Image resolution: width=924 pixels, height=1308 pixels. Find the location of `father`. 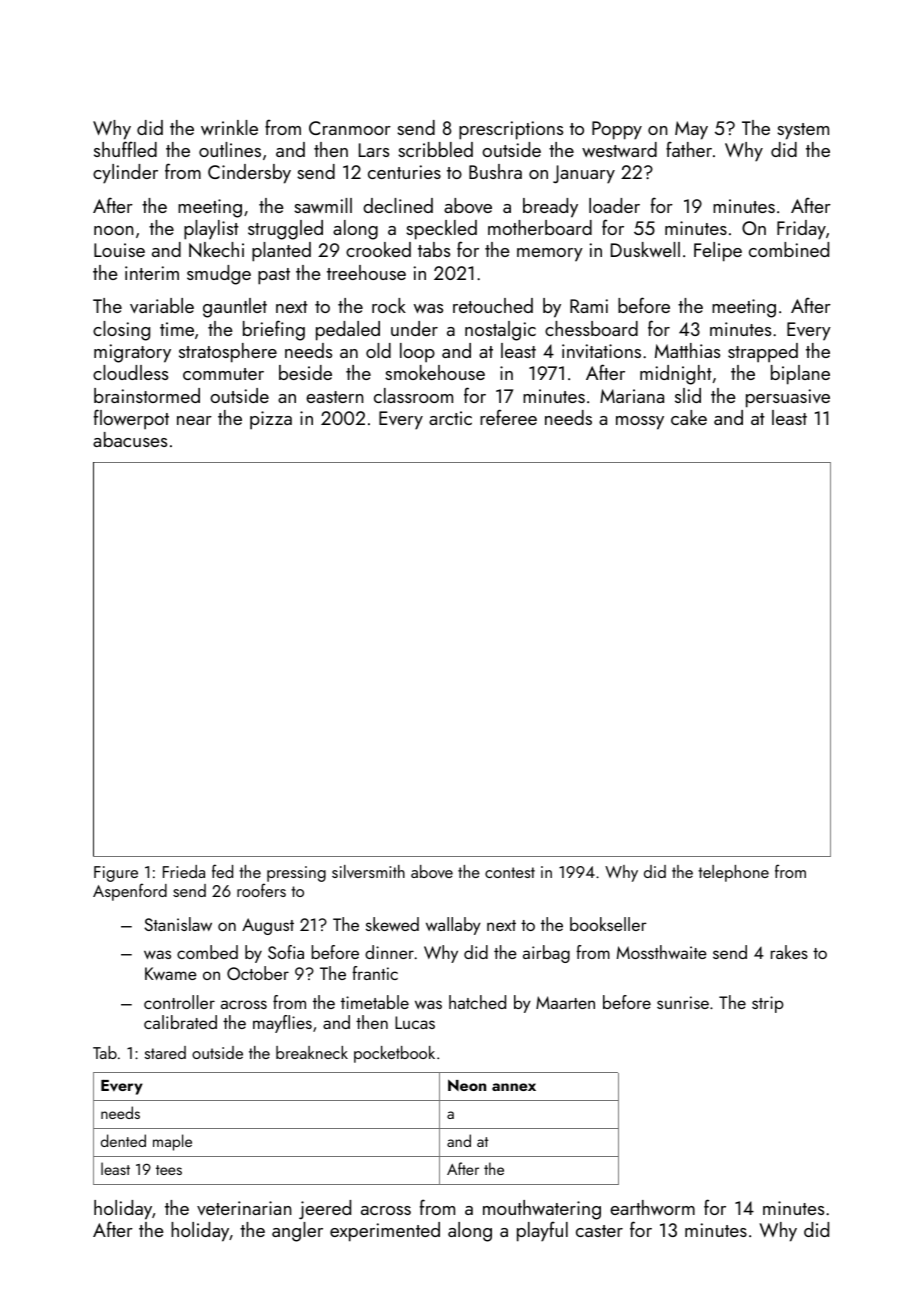

father is located at coordinates (689, 149).
